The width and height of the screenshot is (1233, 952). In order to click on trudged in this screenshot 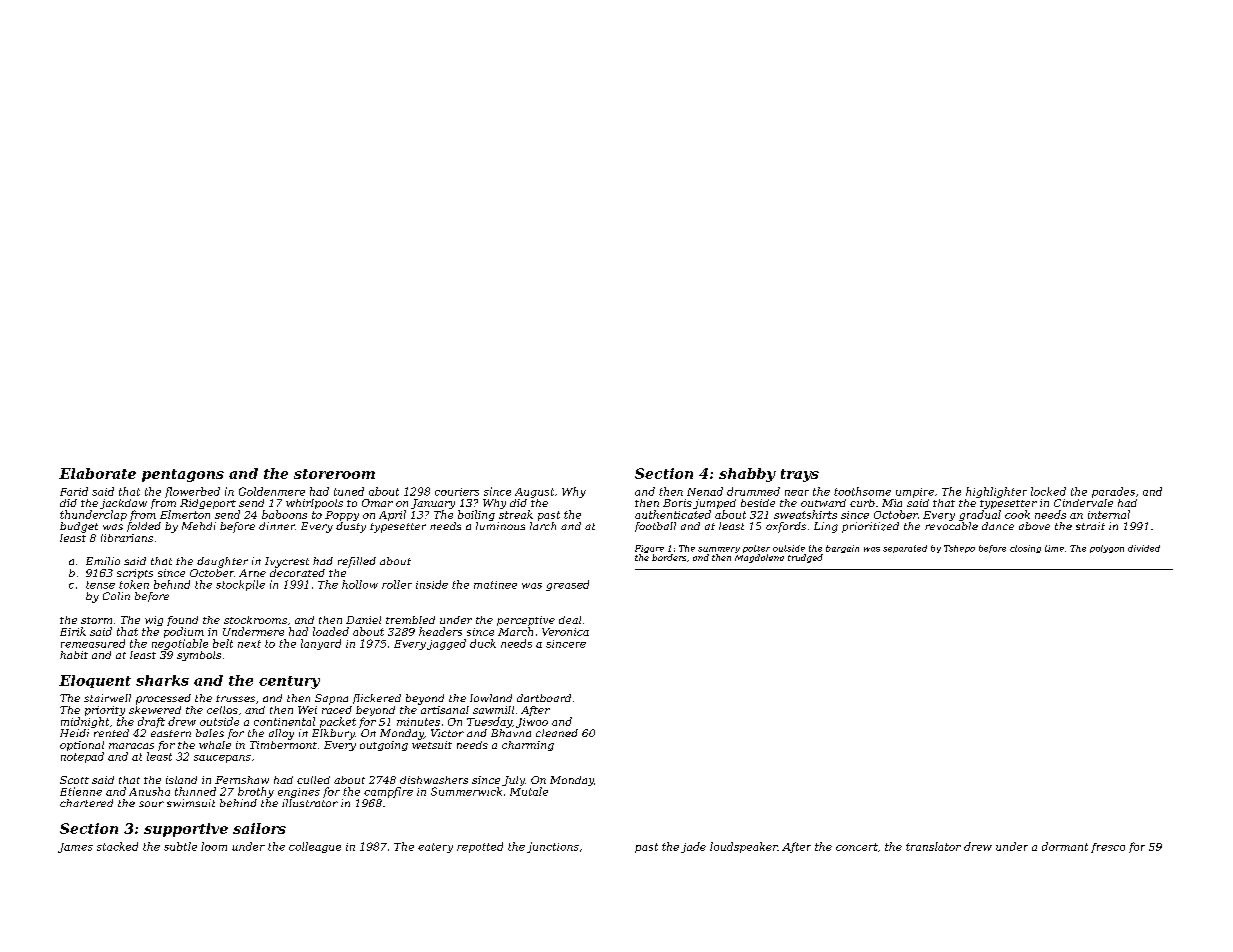, I will do `click(805, 558)`.
